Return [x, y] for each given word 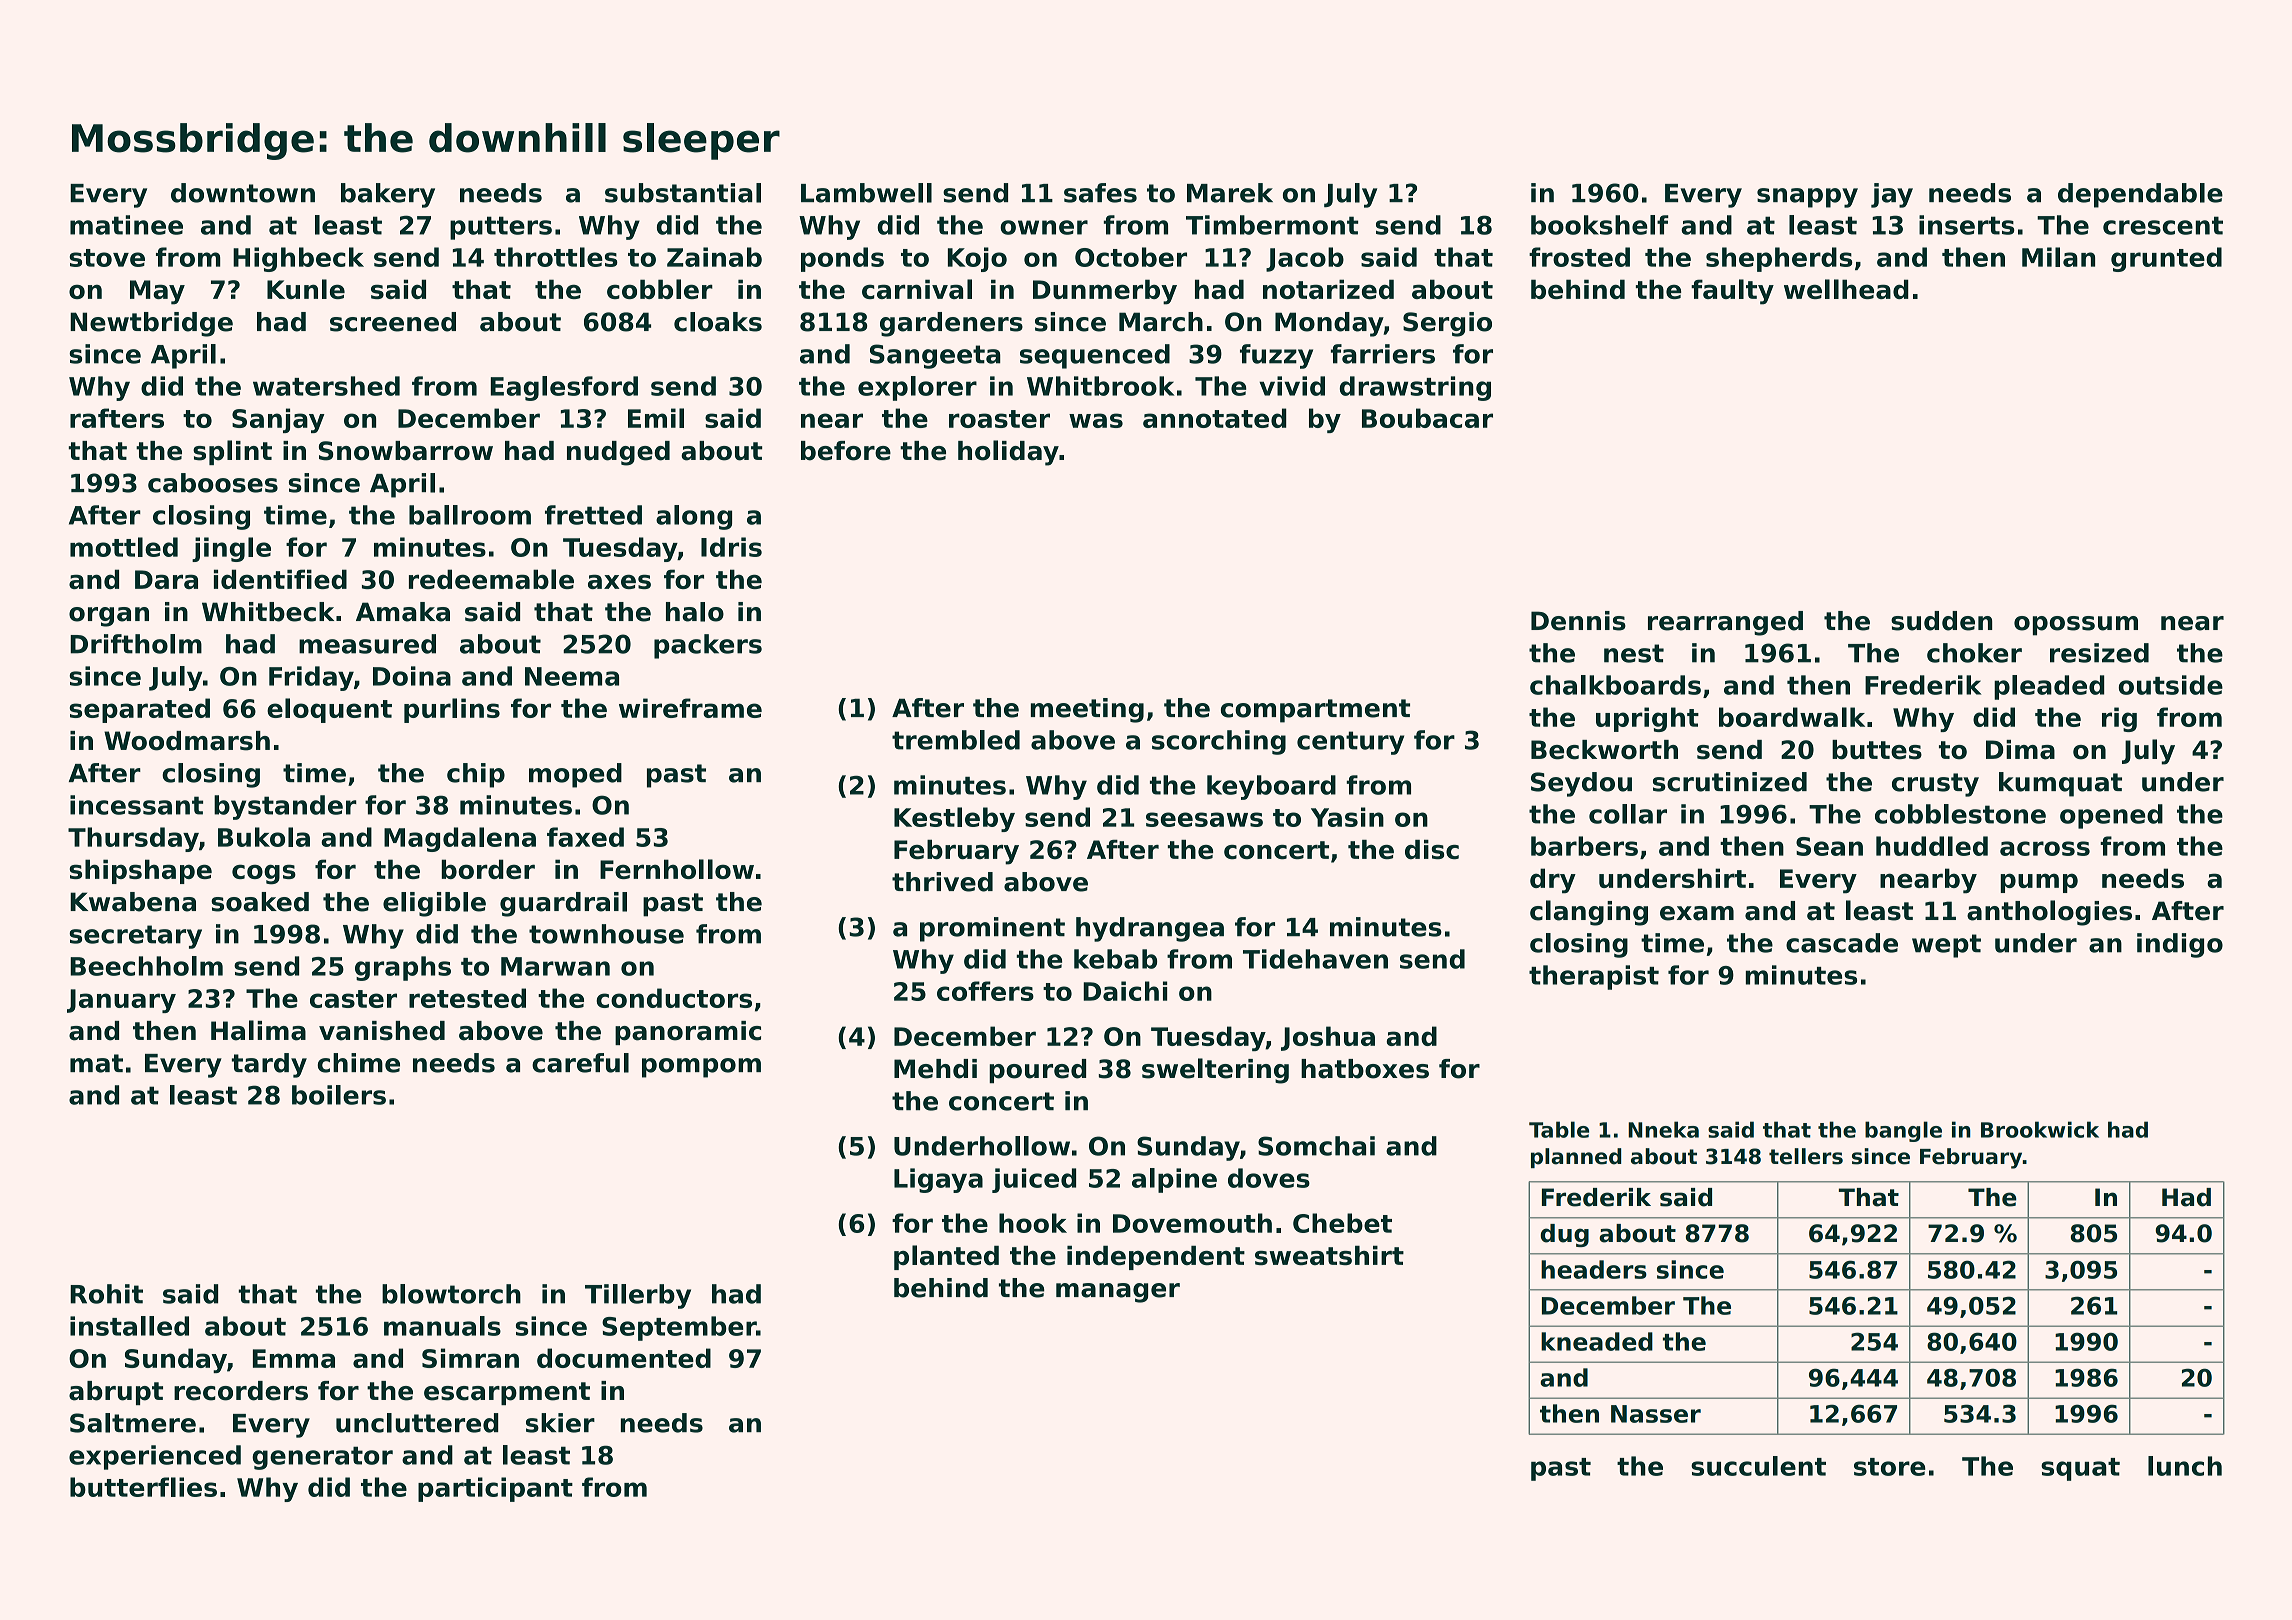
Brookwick [2040, 1129]
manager [1118, 1293]
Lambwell [866, 193]
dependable [2140, 195]
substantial [683, 193]
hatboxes [1365, 1069]
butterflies [143, 1487]
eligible [434, 904]
